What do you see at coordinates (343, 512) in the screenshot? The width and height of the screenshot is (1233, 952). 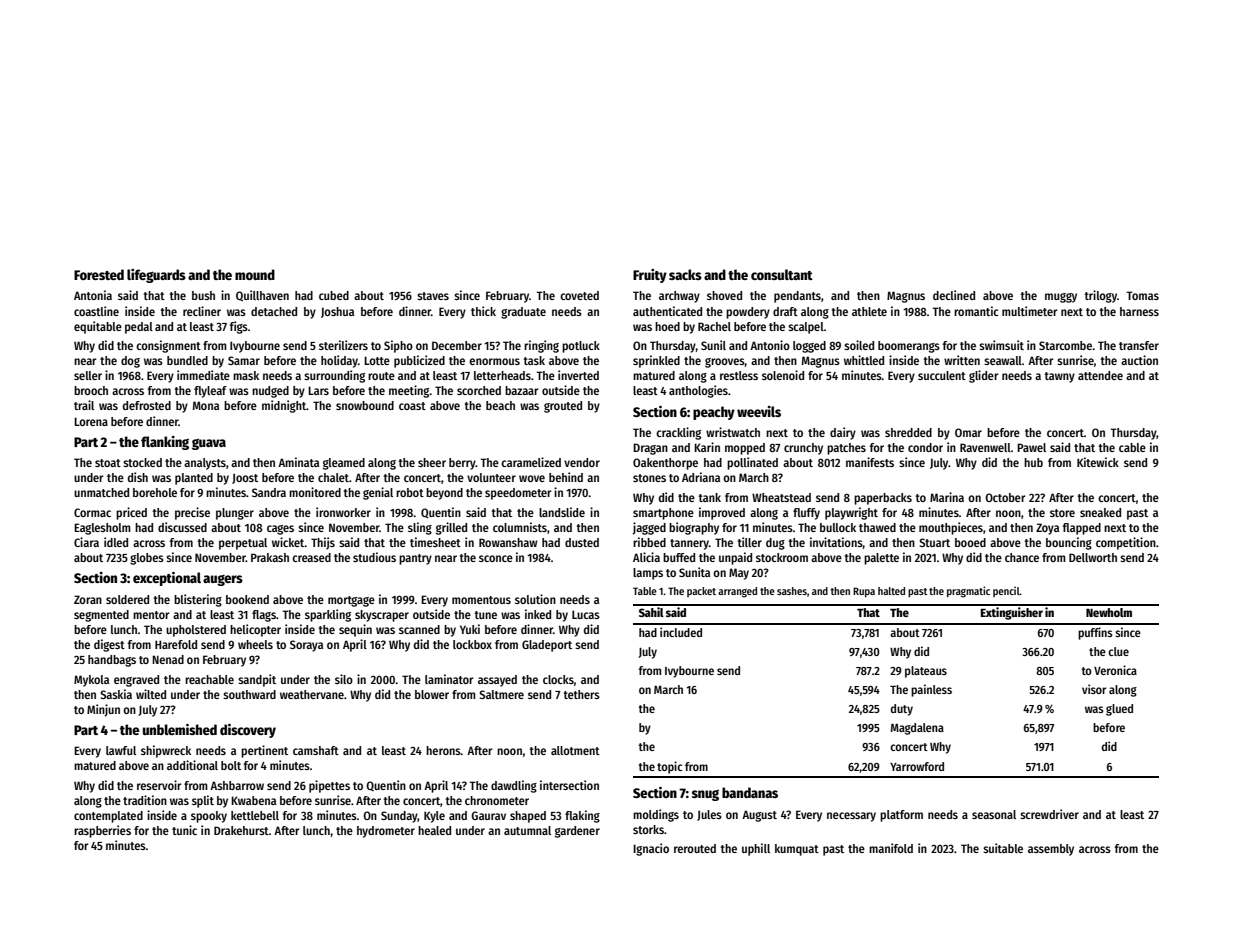 I see `ironworker` at bounding box center [343, 512].
